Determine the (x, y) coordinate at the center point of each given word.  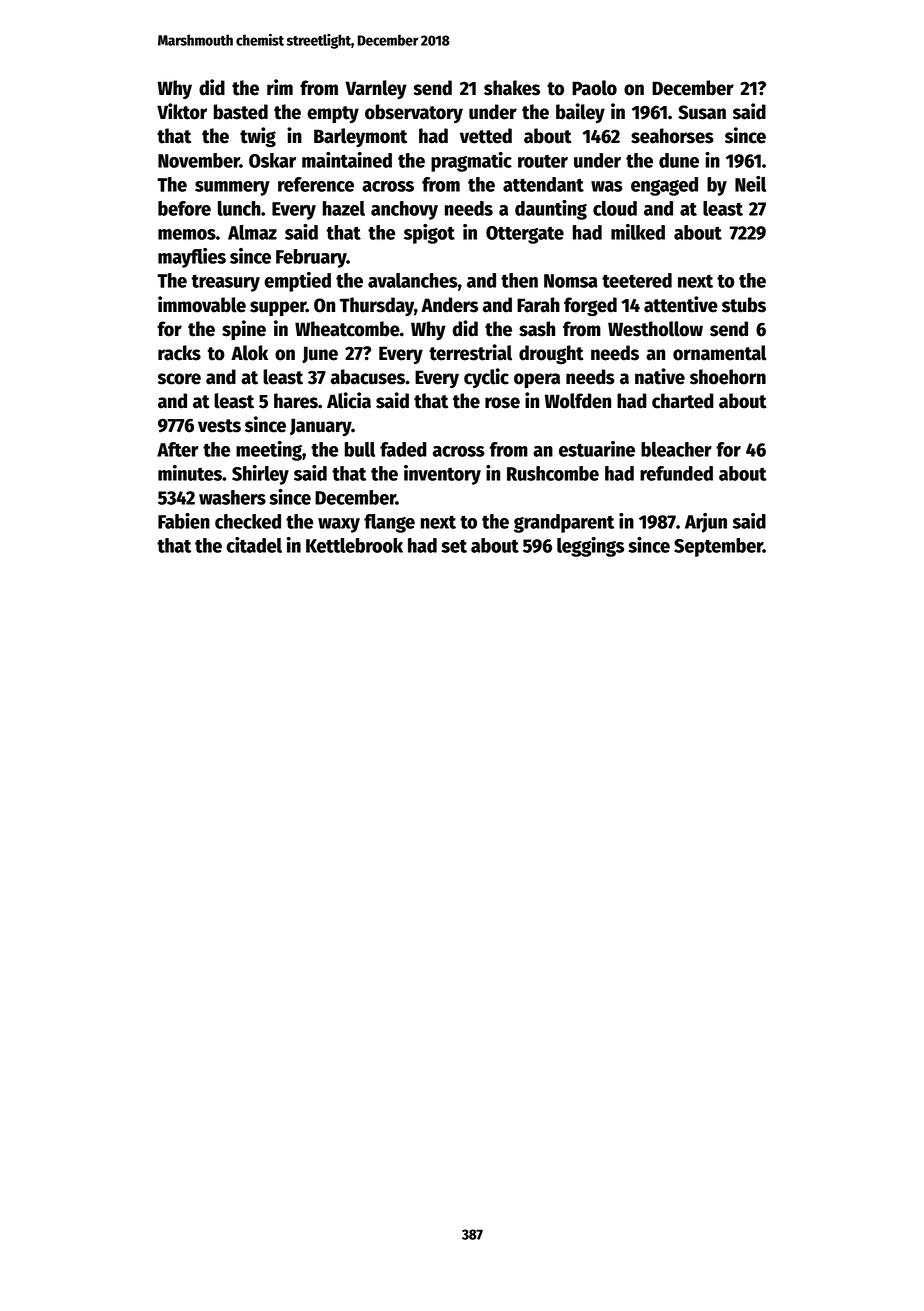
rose (502, 403)
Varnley (376, 89)
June (320, 355)
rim (280, 87)
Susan (702, 112)
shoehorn (728, 377)
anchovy (404, 210)
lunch (239, 208)
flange (389, 523)
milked (638, 232)
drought (551, 355)
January (321, 427)
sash (537, 329)
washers (232, 497)
